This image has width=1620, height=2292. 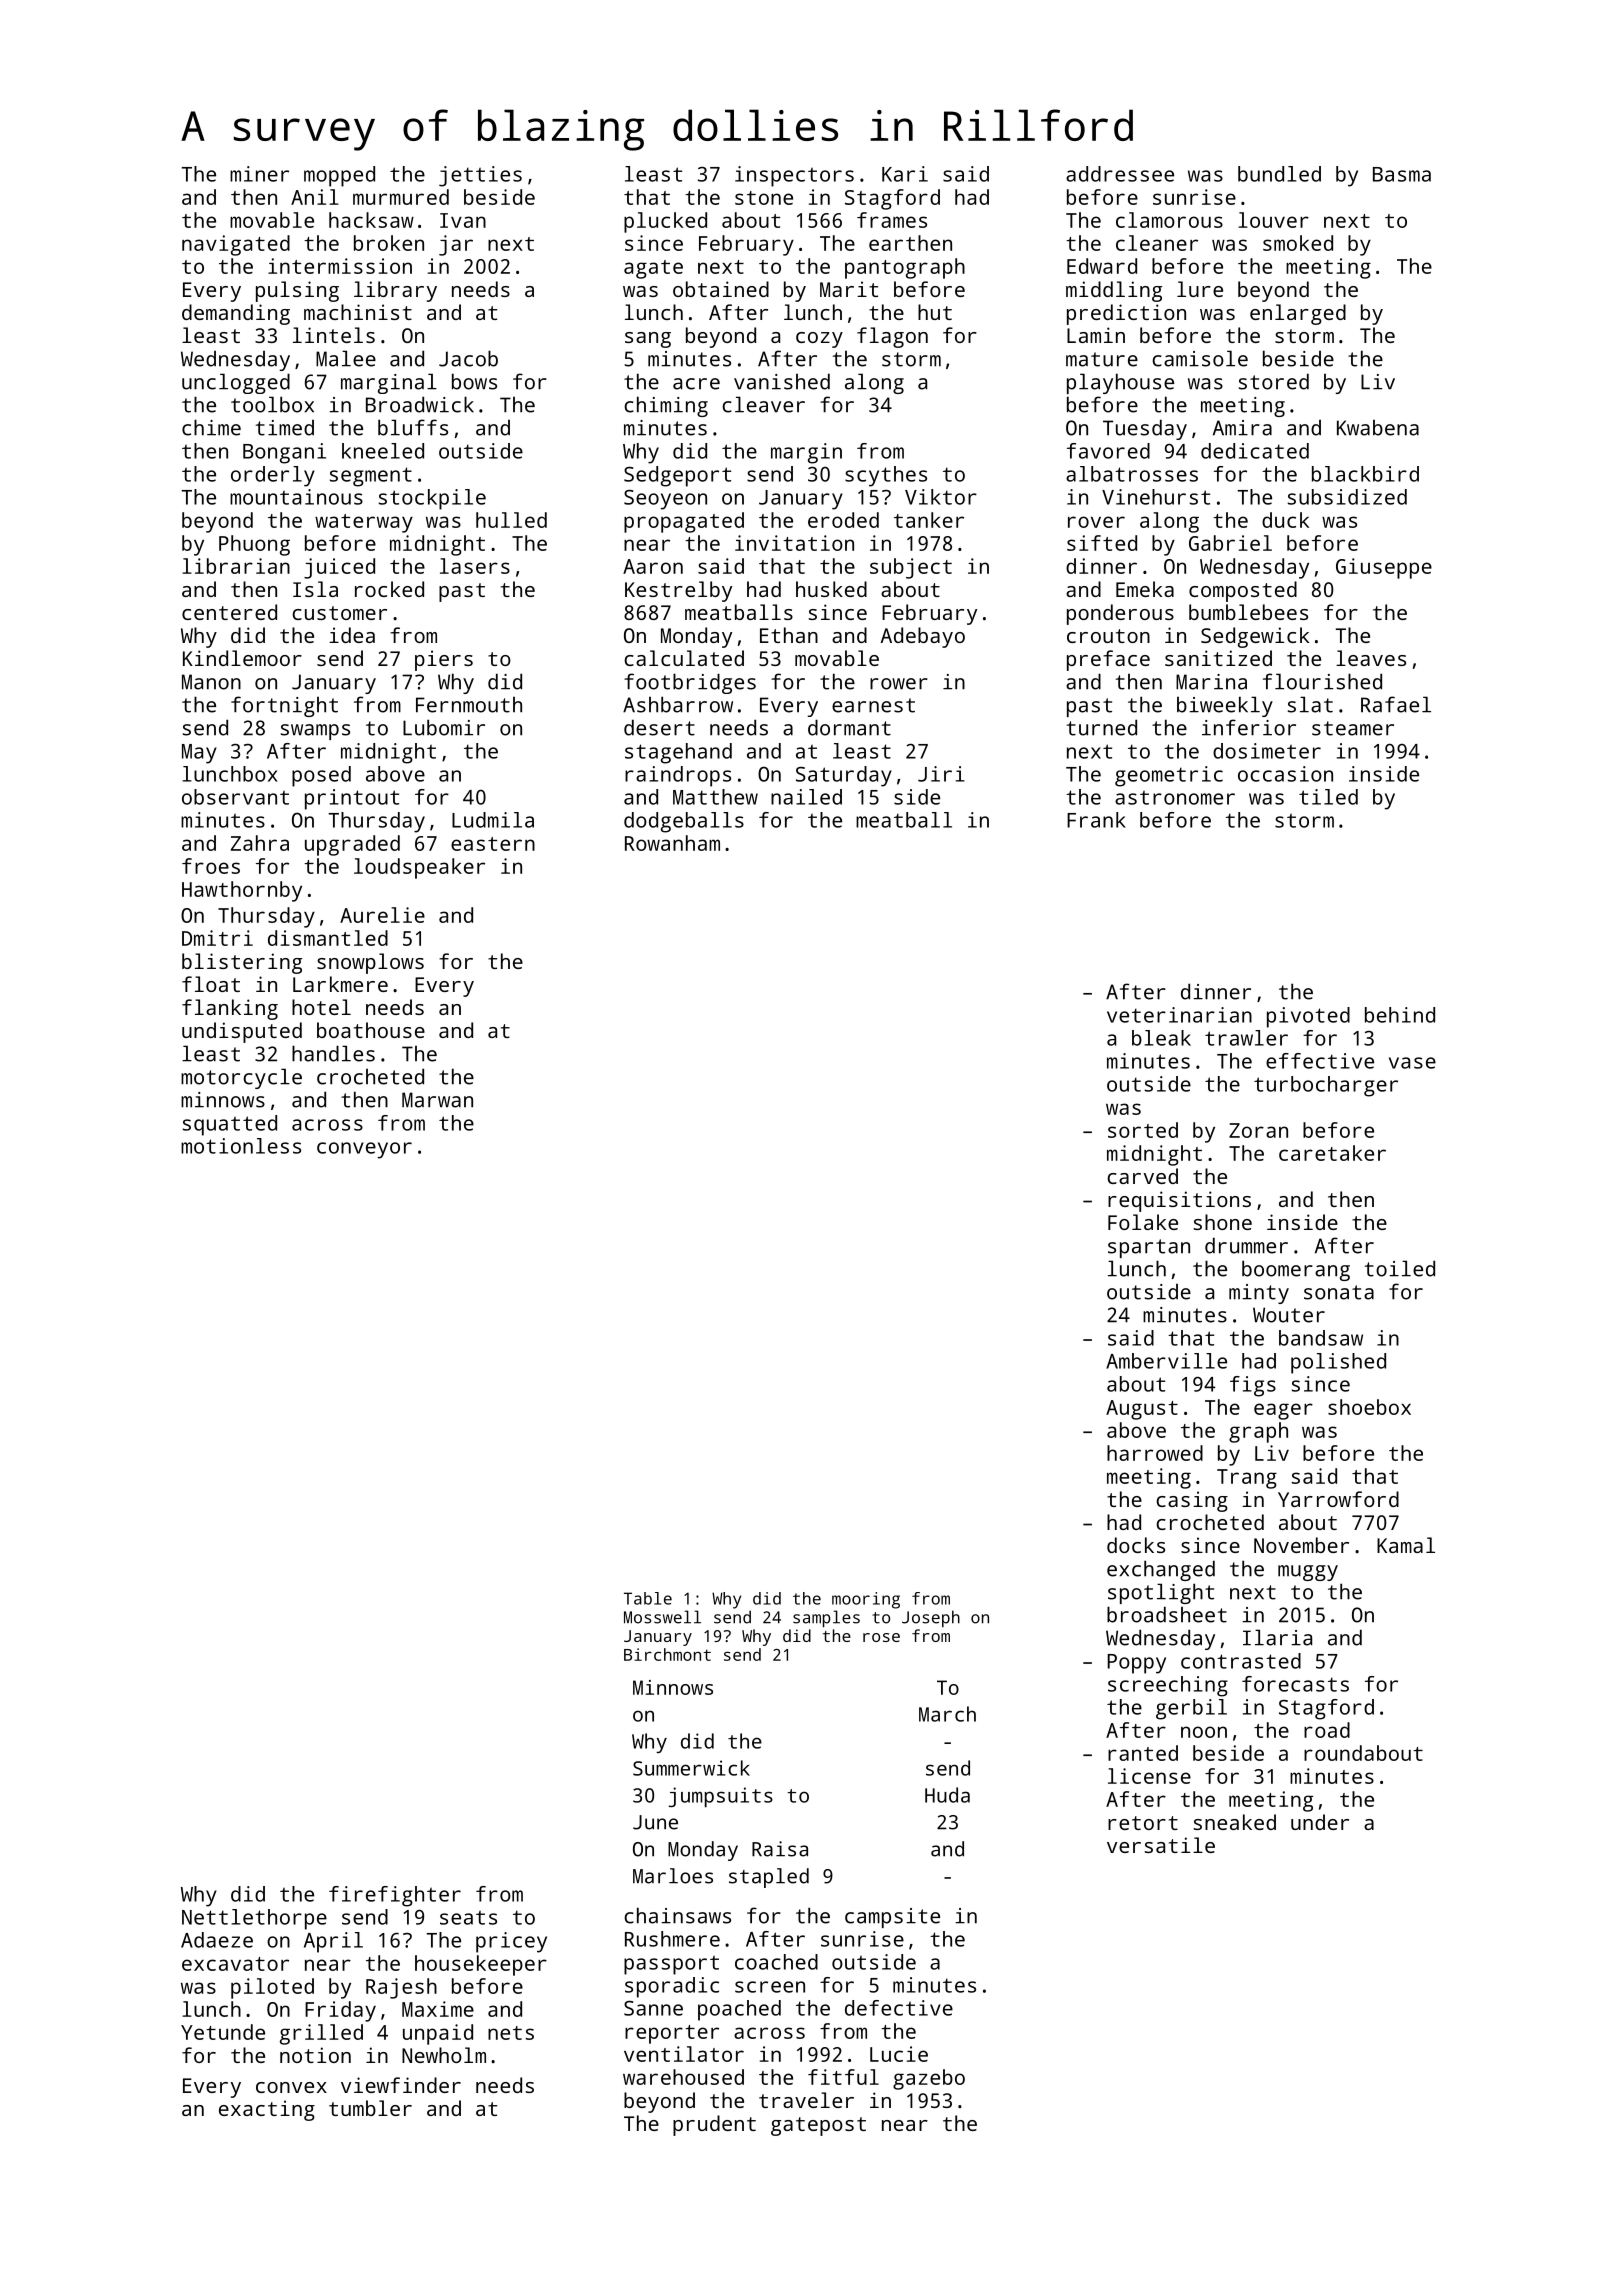 What do you see at coordinates (468, 358) in the image?
I see `Jacob` at bounding box center [468, 358].
